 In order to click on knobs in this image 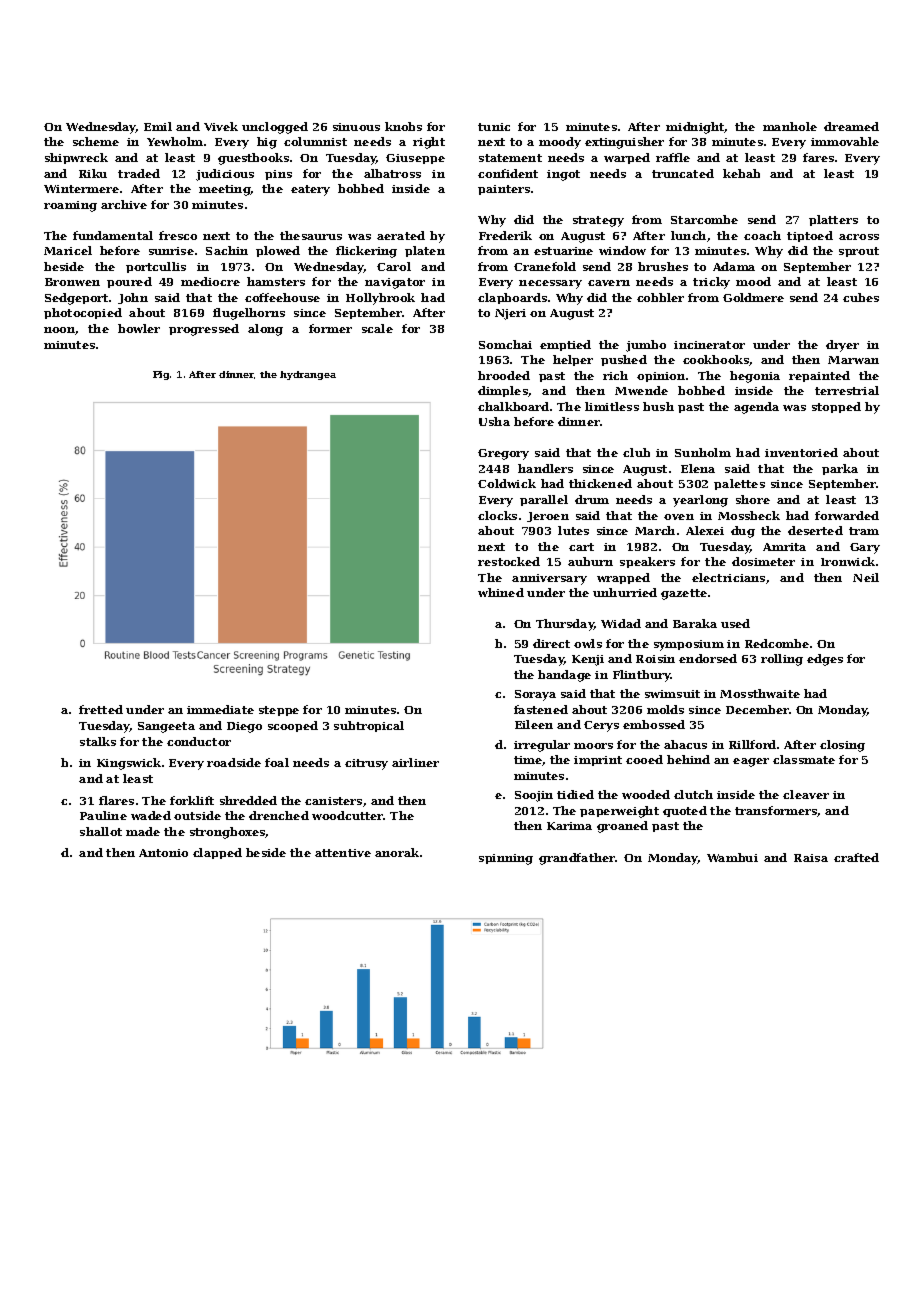, I will do `click(403, 126)`.
